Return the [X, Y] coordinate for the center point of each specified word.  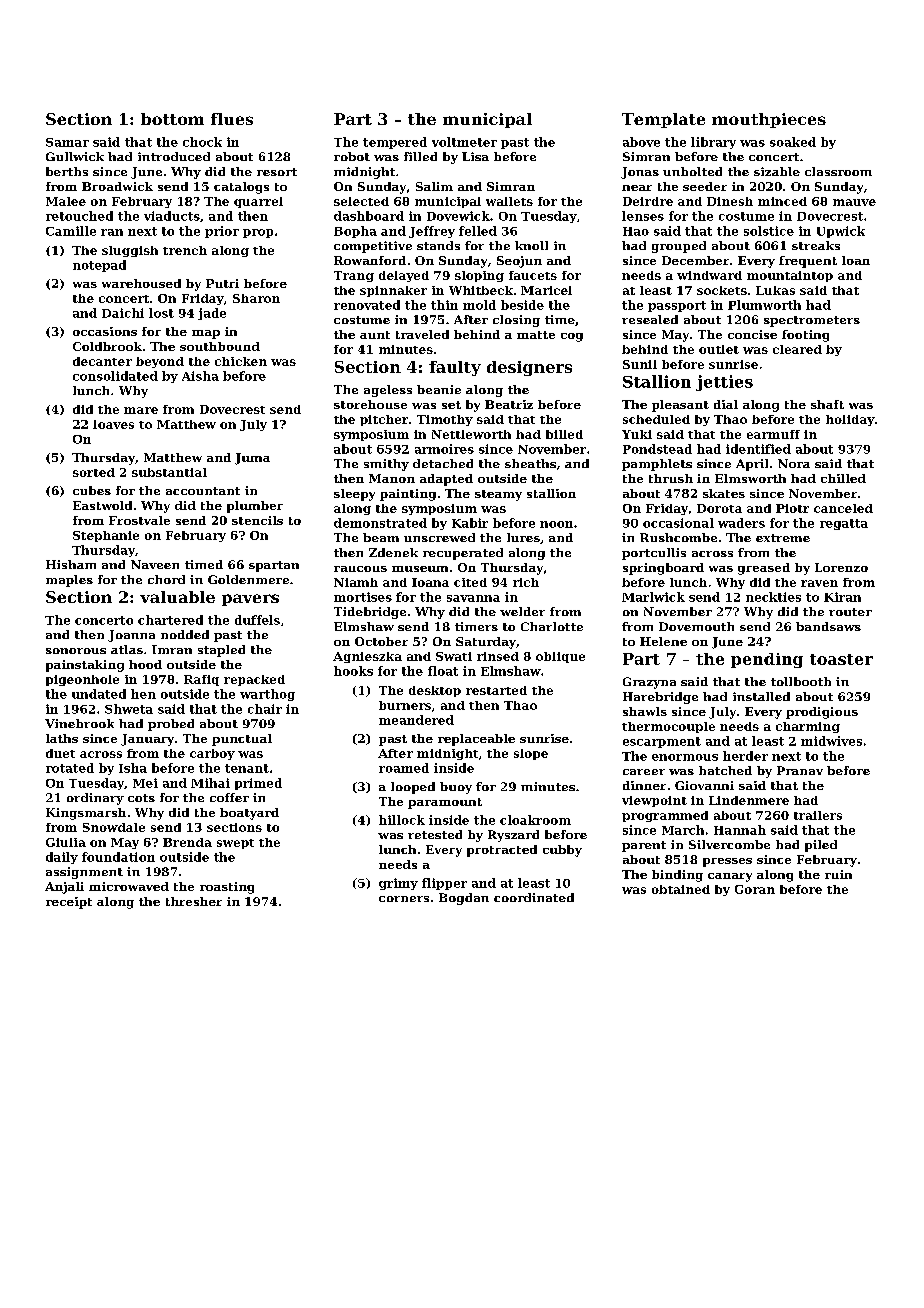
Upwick [841, 232]
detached [443, 463]
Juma [252, 459]
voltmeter [464, 142]
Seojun [519, 262]
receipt [69, 903]
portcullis [654, 554]
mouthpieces [769, 120]
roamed [404, 768]
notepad [99, 266]
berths [67, 171]
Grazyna [649, 683]
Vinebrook [79, 723]
